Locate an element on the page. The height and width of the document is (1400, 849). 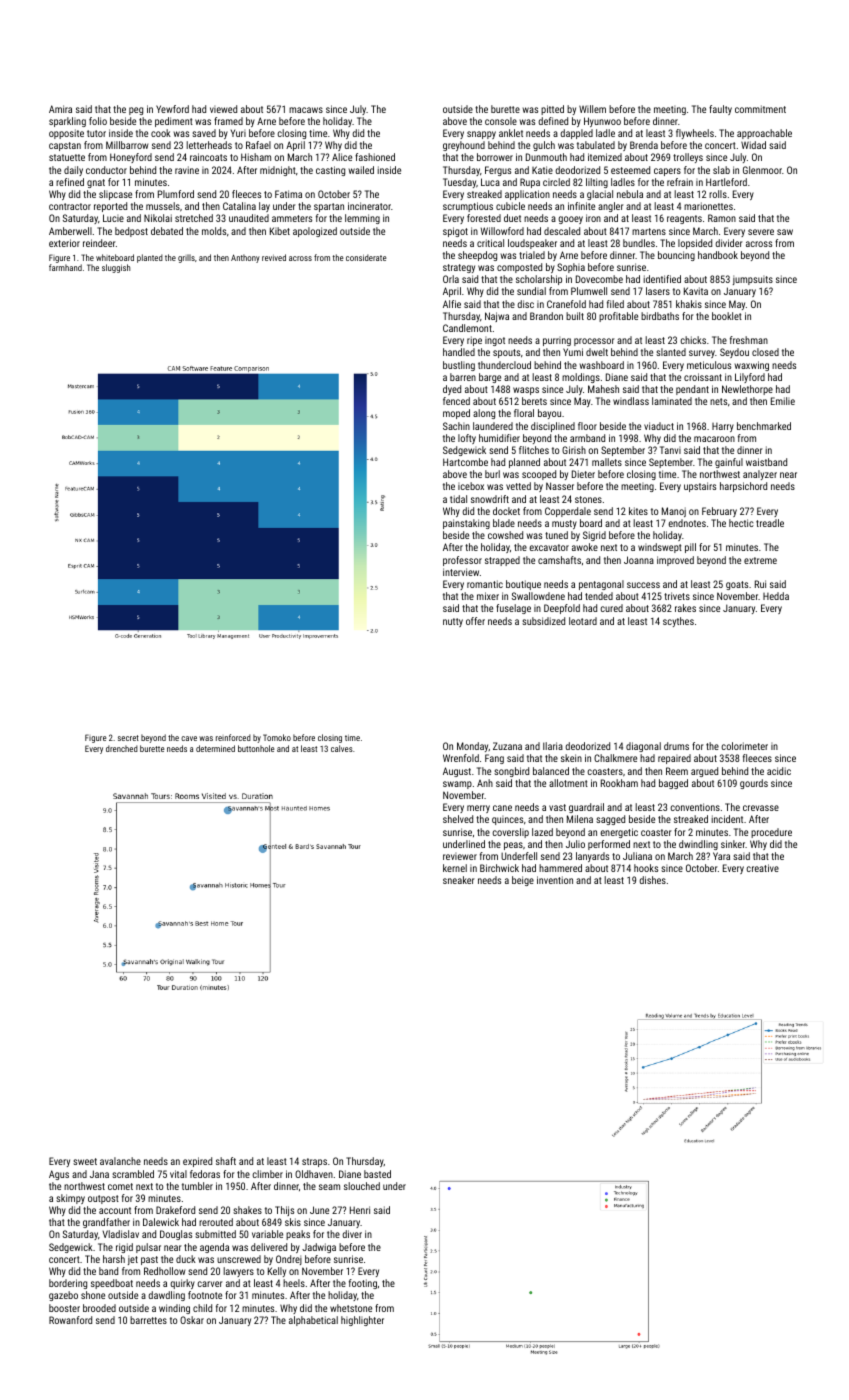
martens is located at coordinates (649, 231).
